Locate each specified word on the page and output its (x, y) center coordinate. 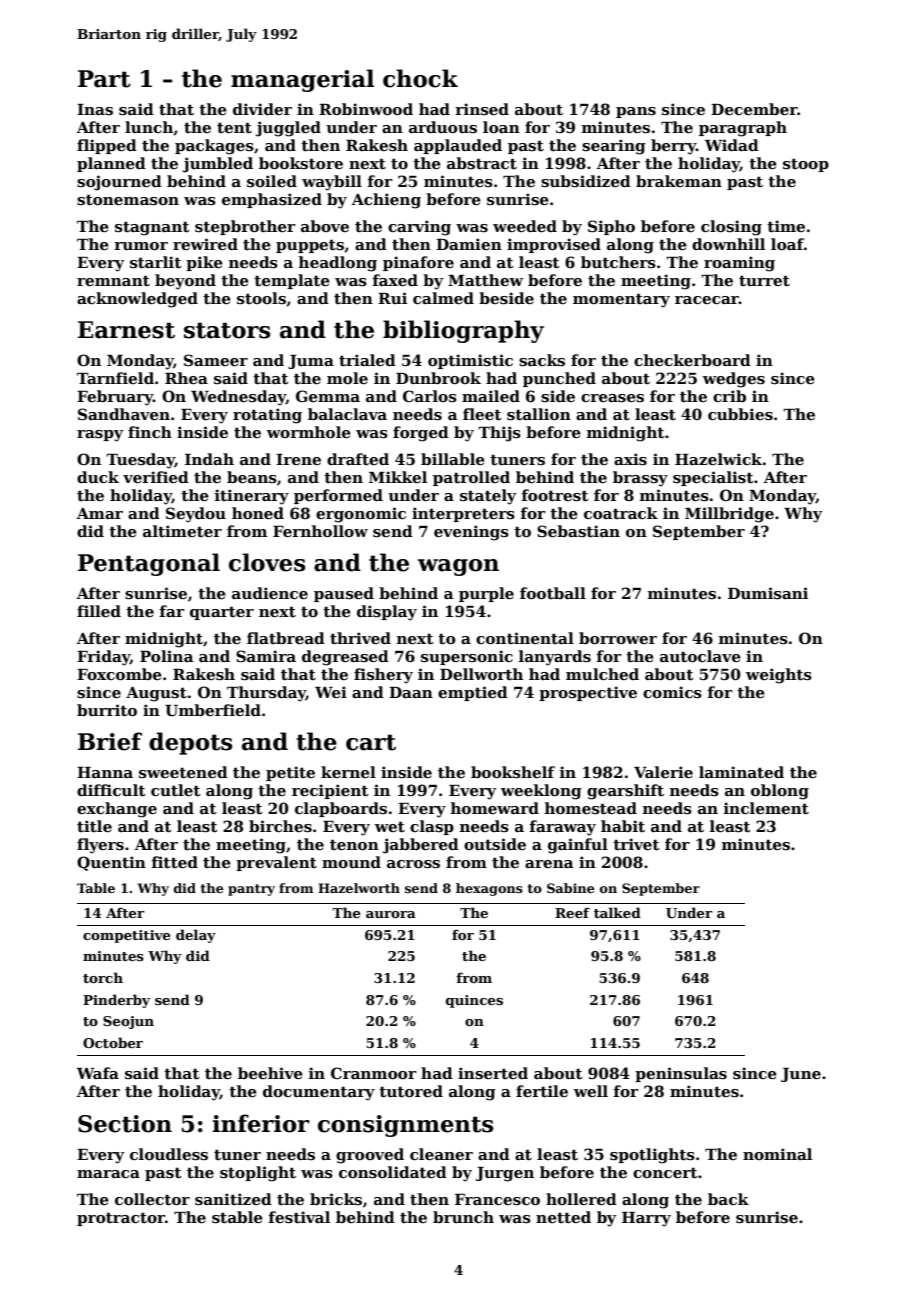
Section (125, 1124)
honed (258, 513)
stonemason (128, 199)
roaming (739, 264)
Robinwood (366, 109)
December (754, 109)
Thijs (499, 434)
